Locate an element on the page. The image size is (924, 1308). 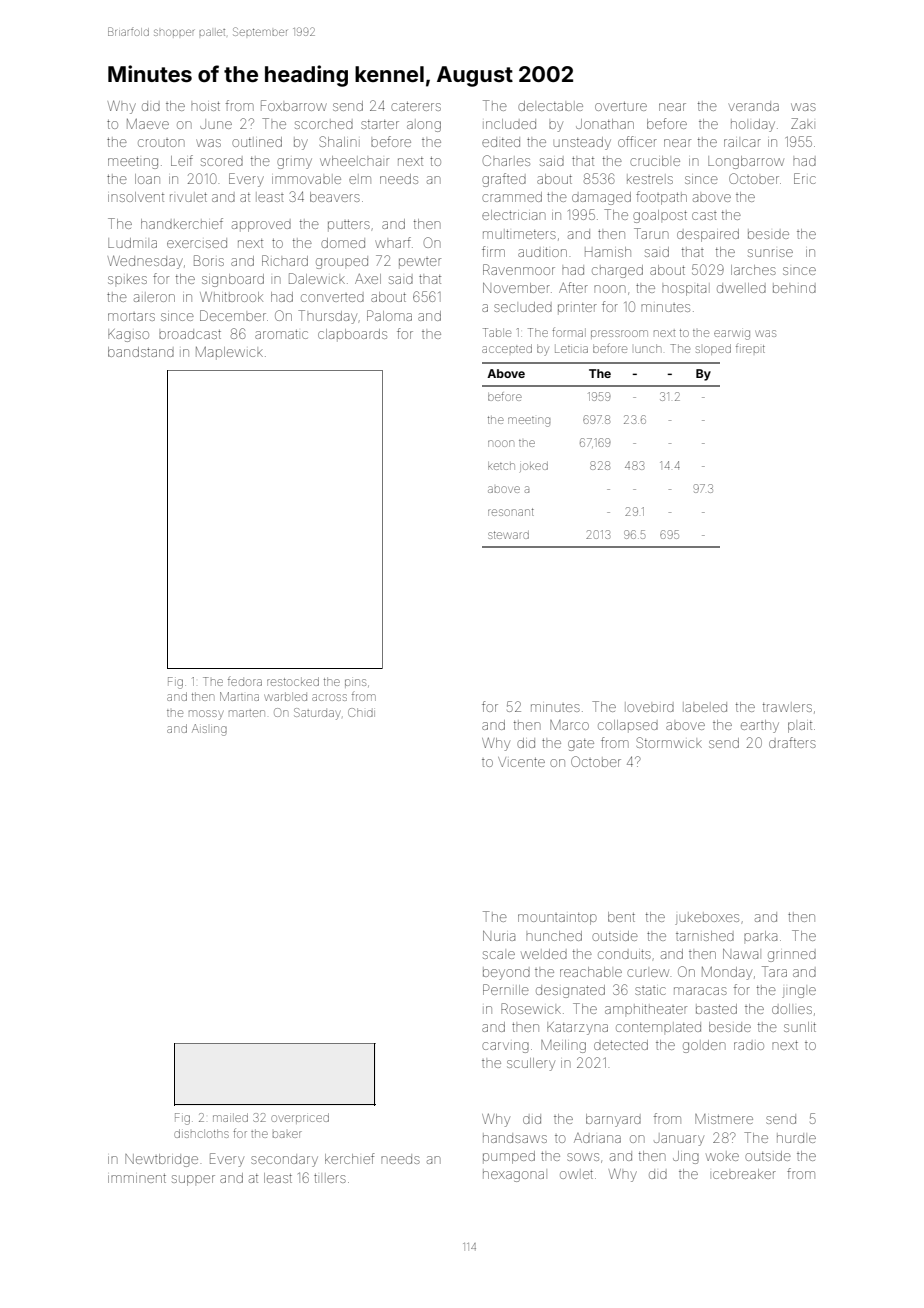
veranda is located at coordinates (754, 106).
